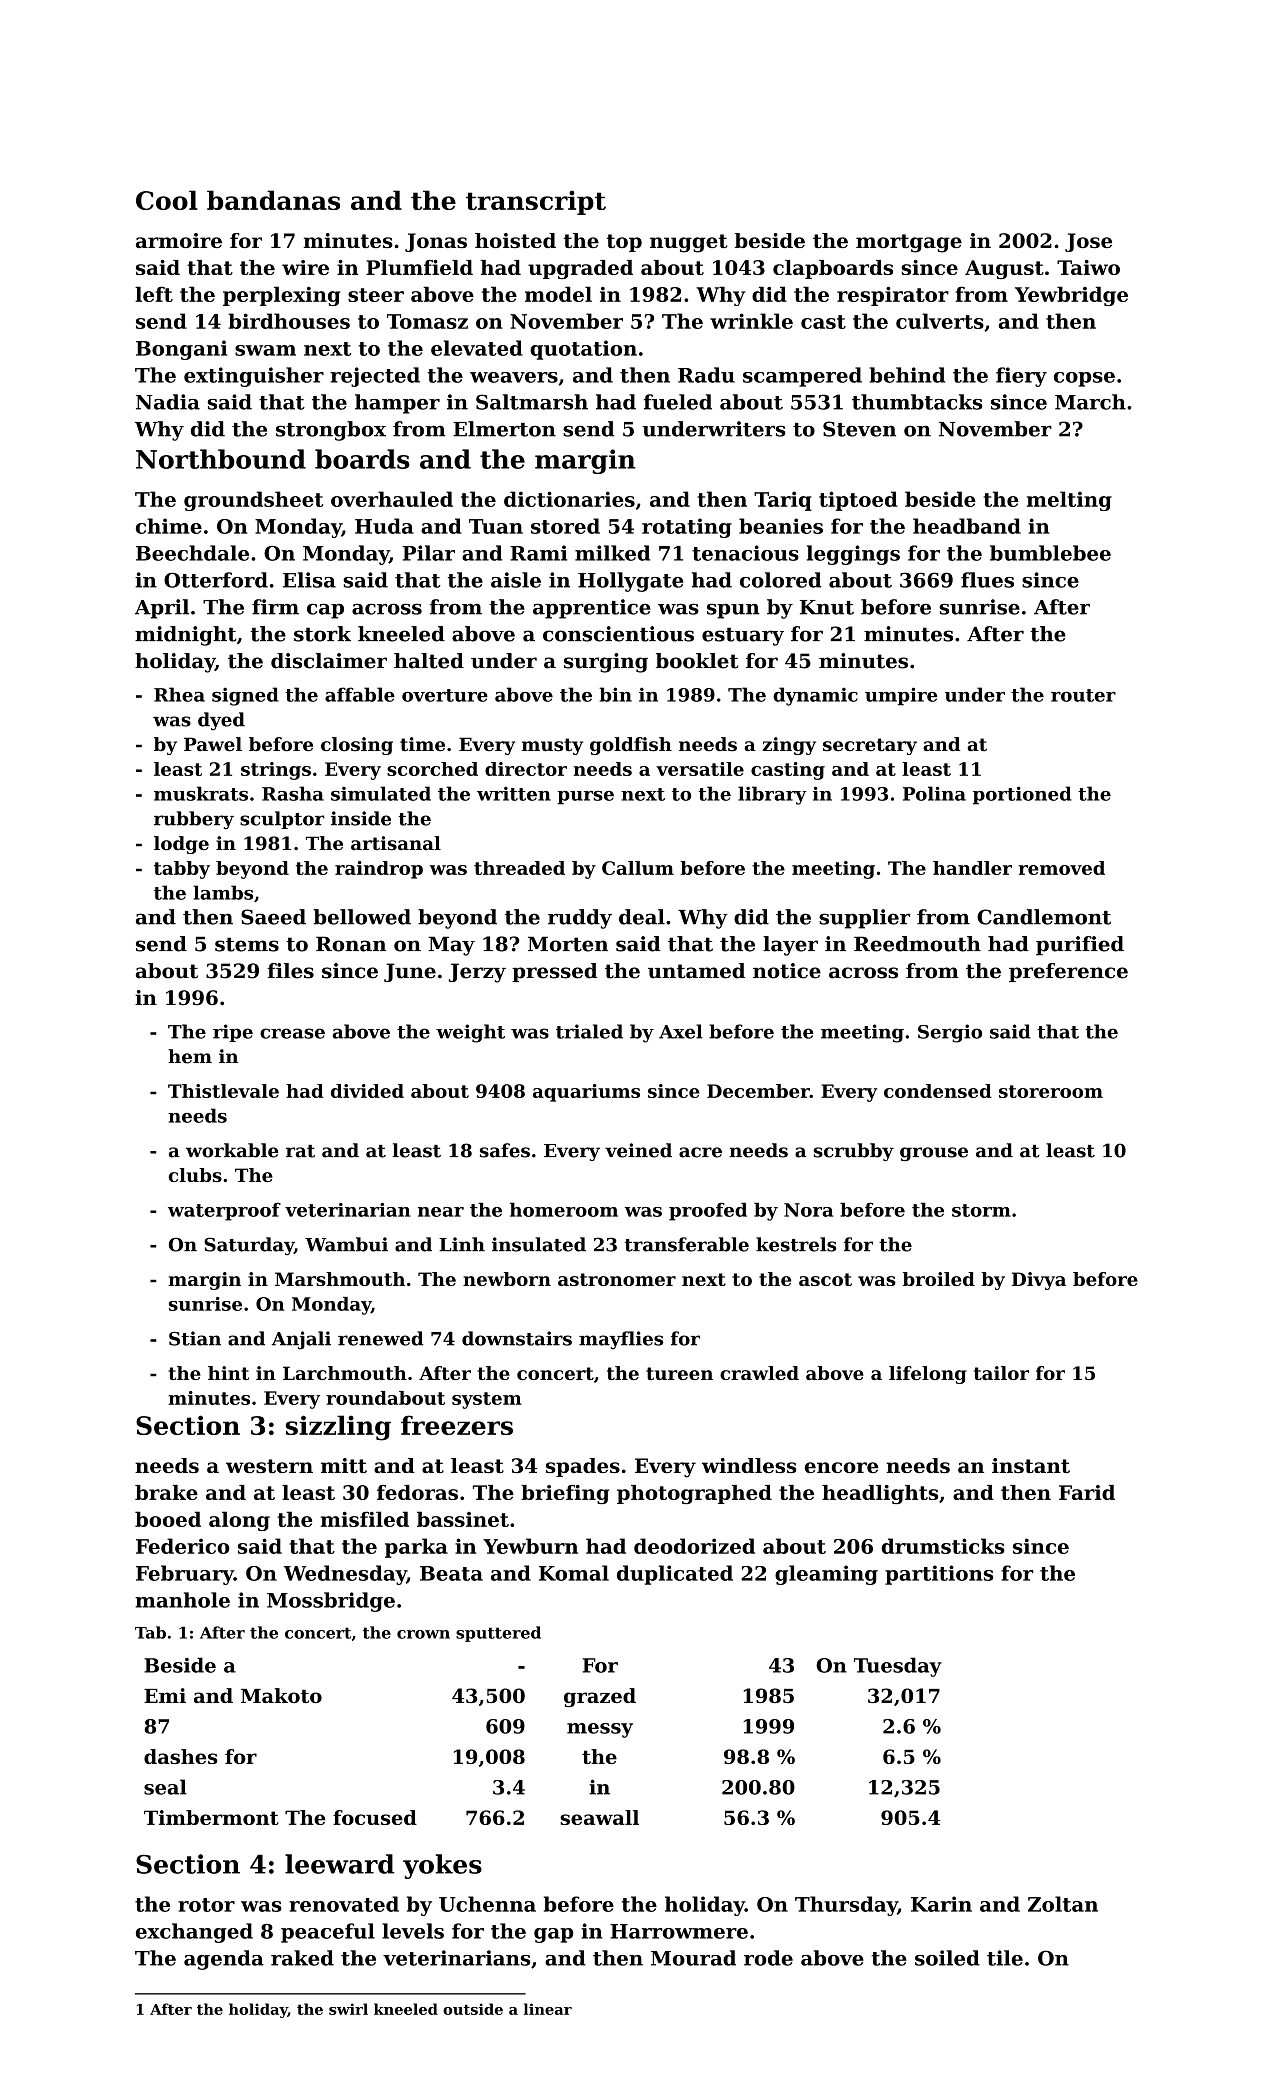 This page has height=2099, width=1275. I want to click on tureen, so click(679, 1373).
